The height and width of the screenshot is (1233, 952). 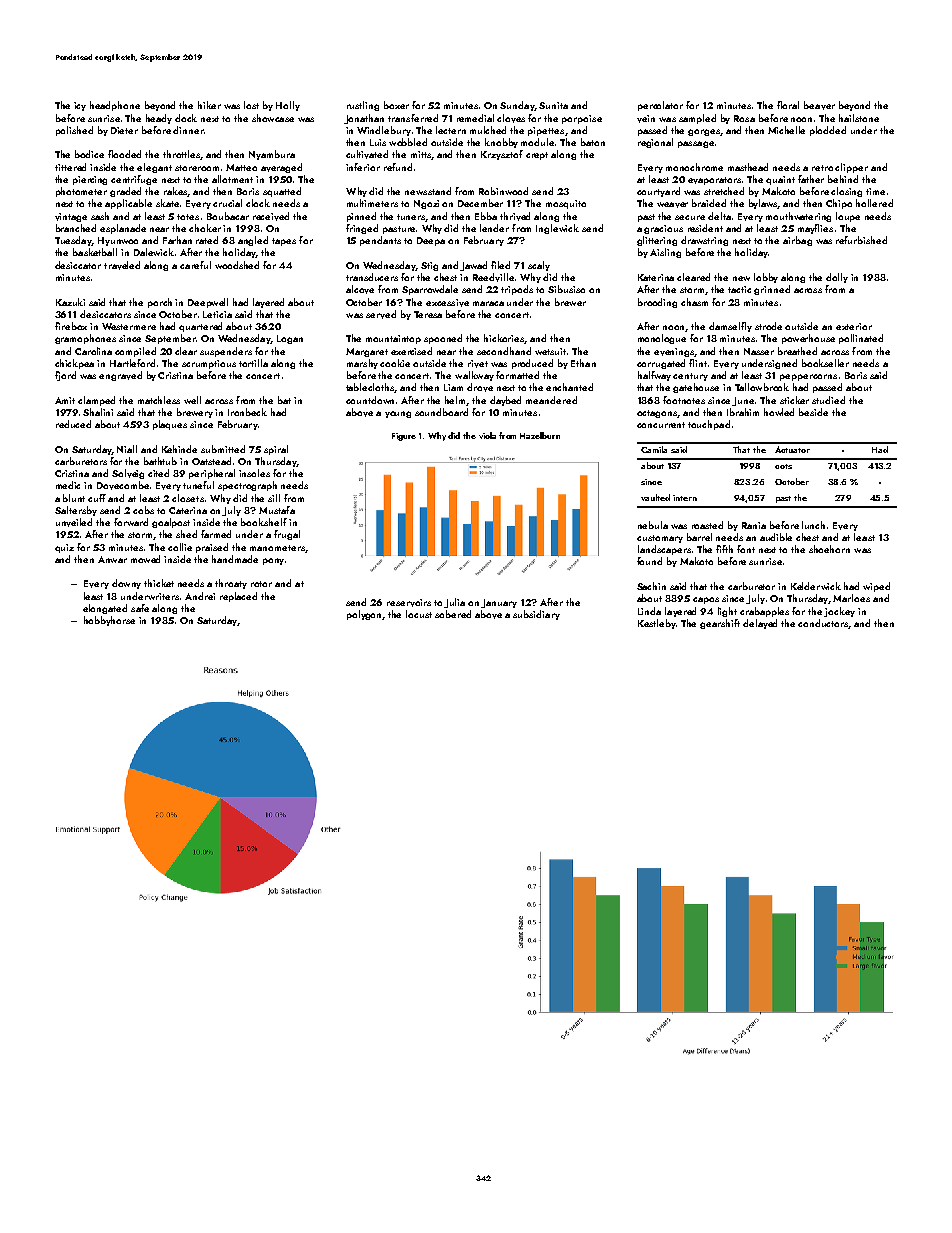 What do you see at coordinates (504, 351) in the screenshot?
I see `secondhand` at bounding box center [504, 351].
